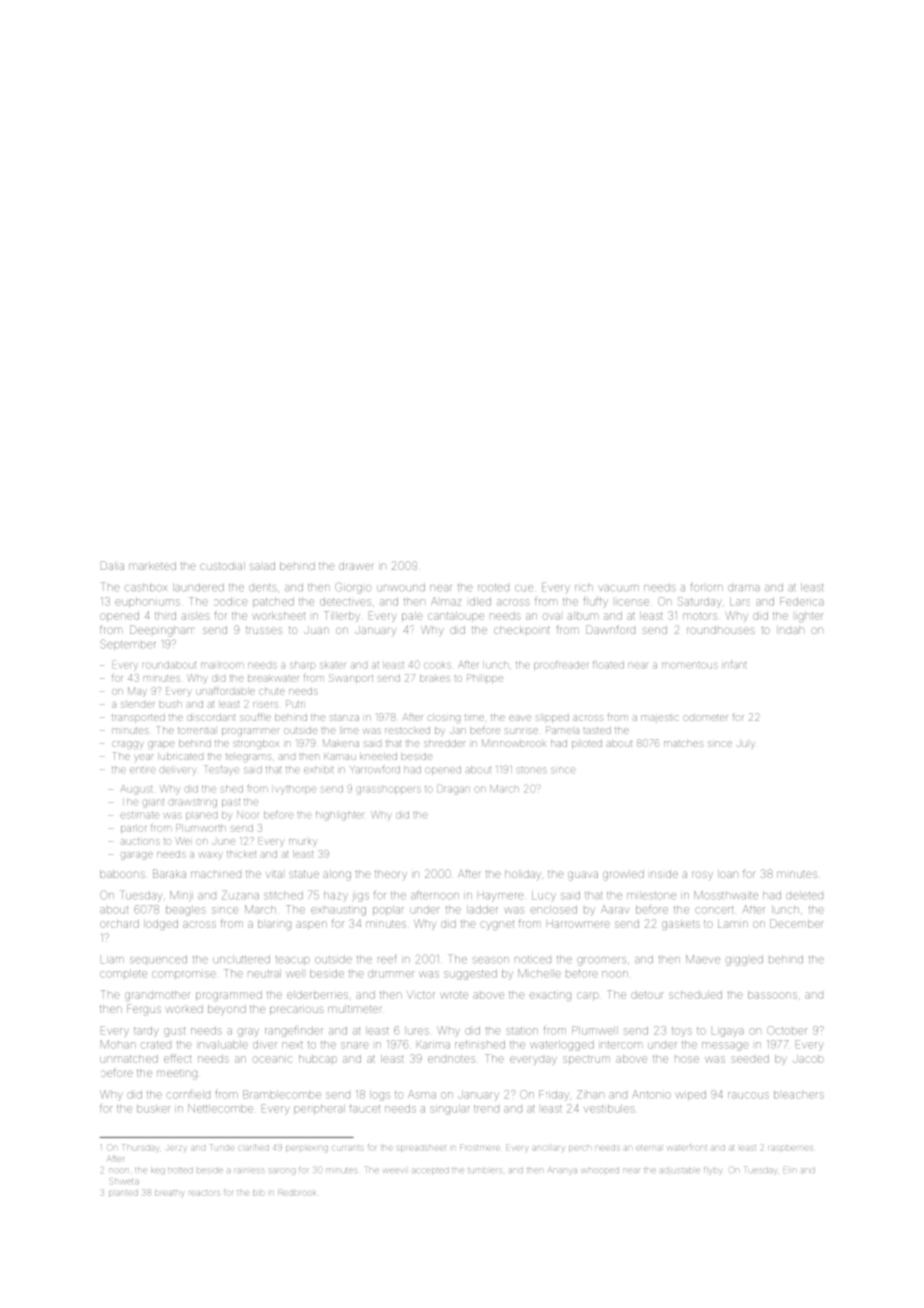  What do you see at coordinates (485, 1170) in the screenshot?
I see `tumblers` at bounding box center [485, 1170].
